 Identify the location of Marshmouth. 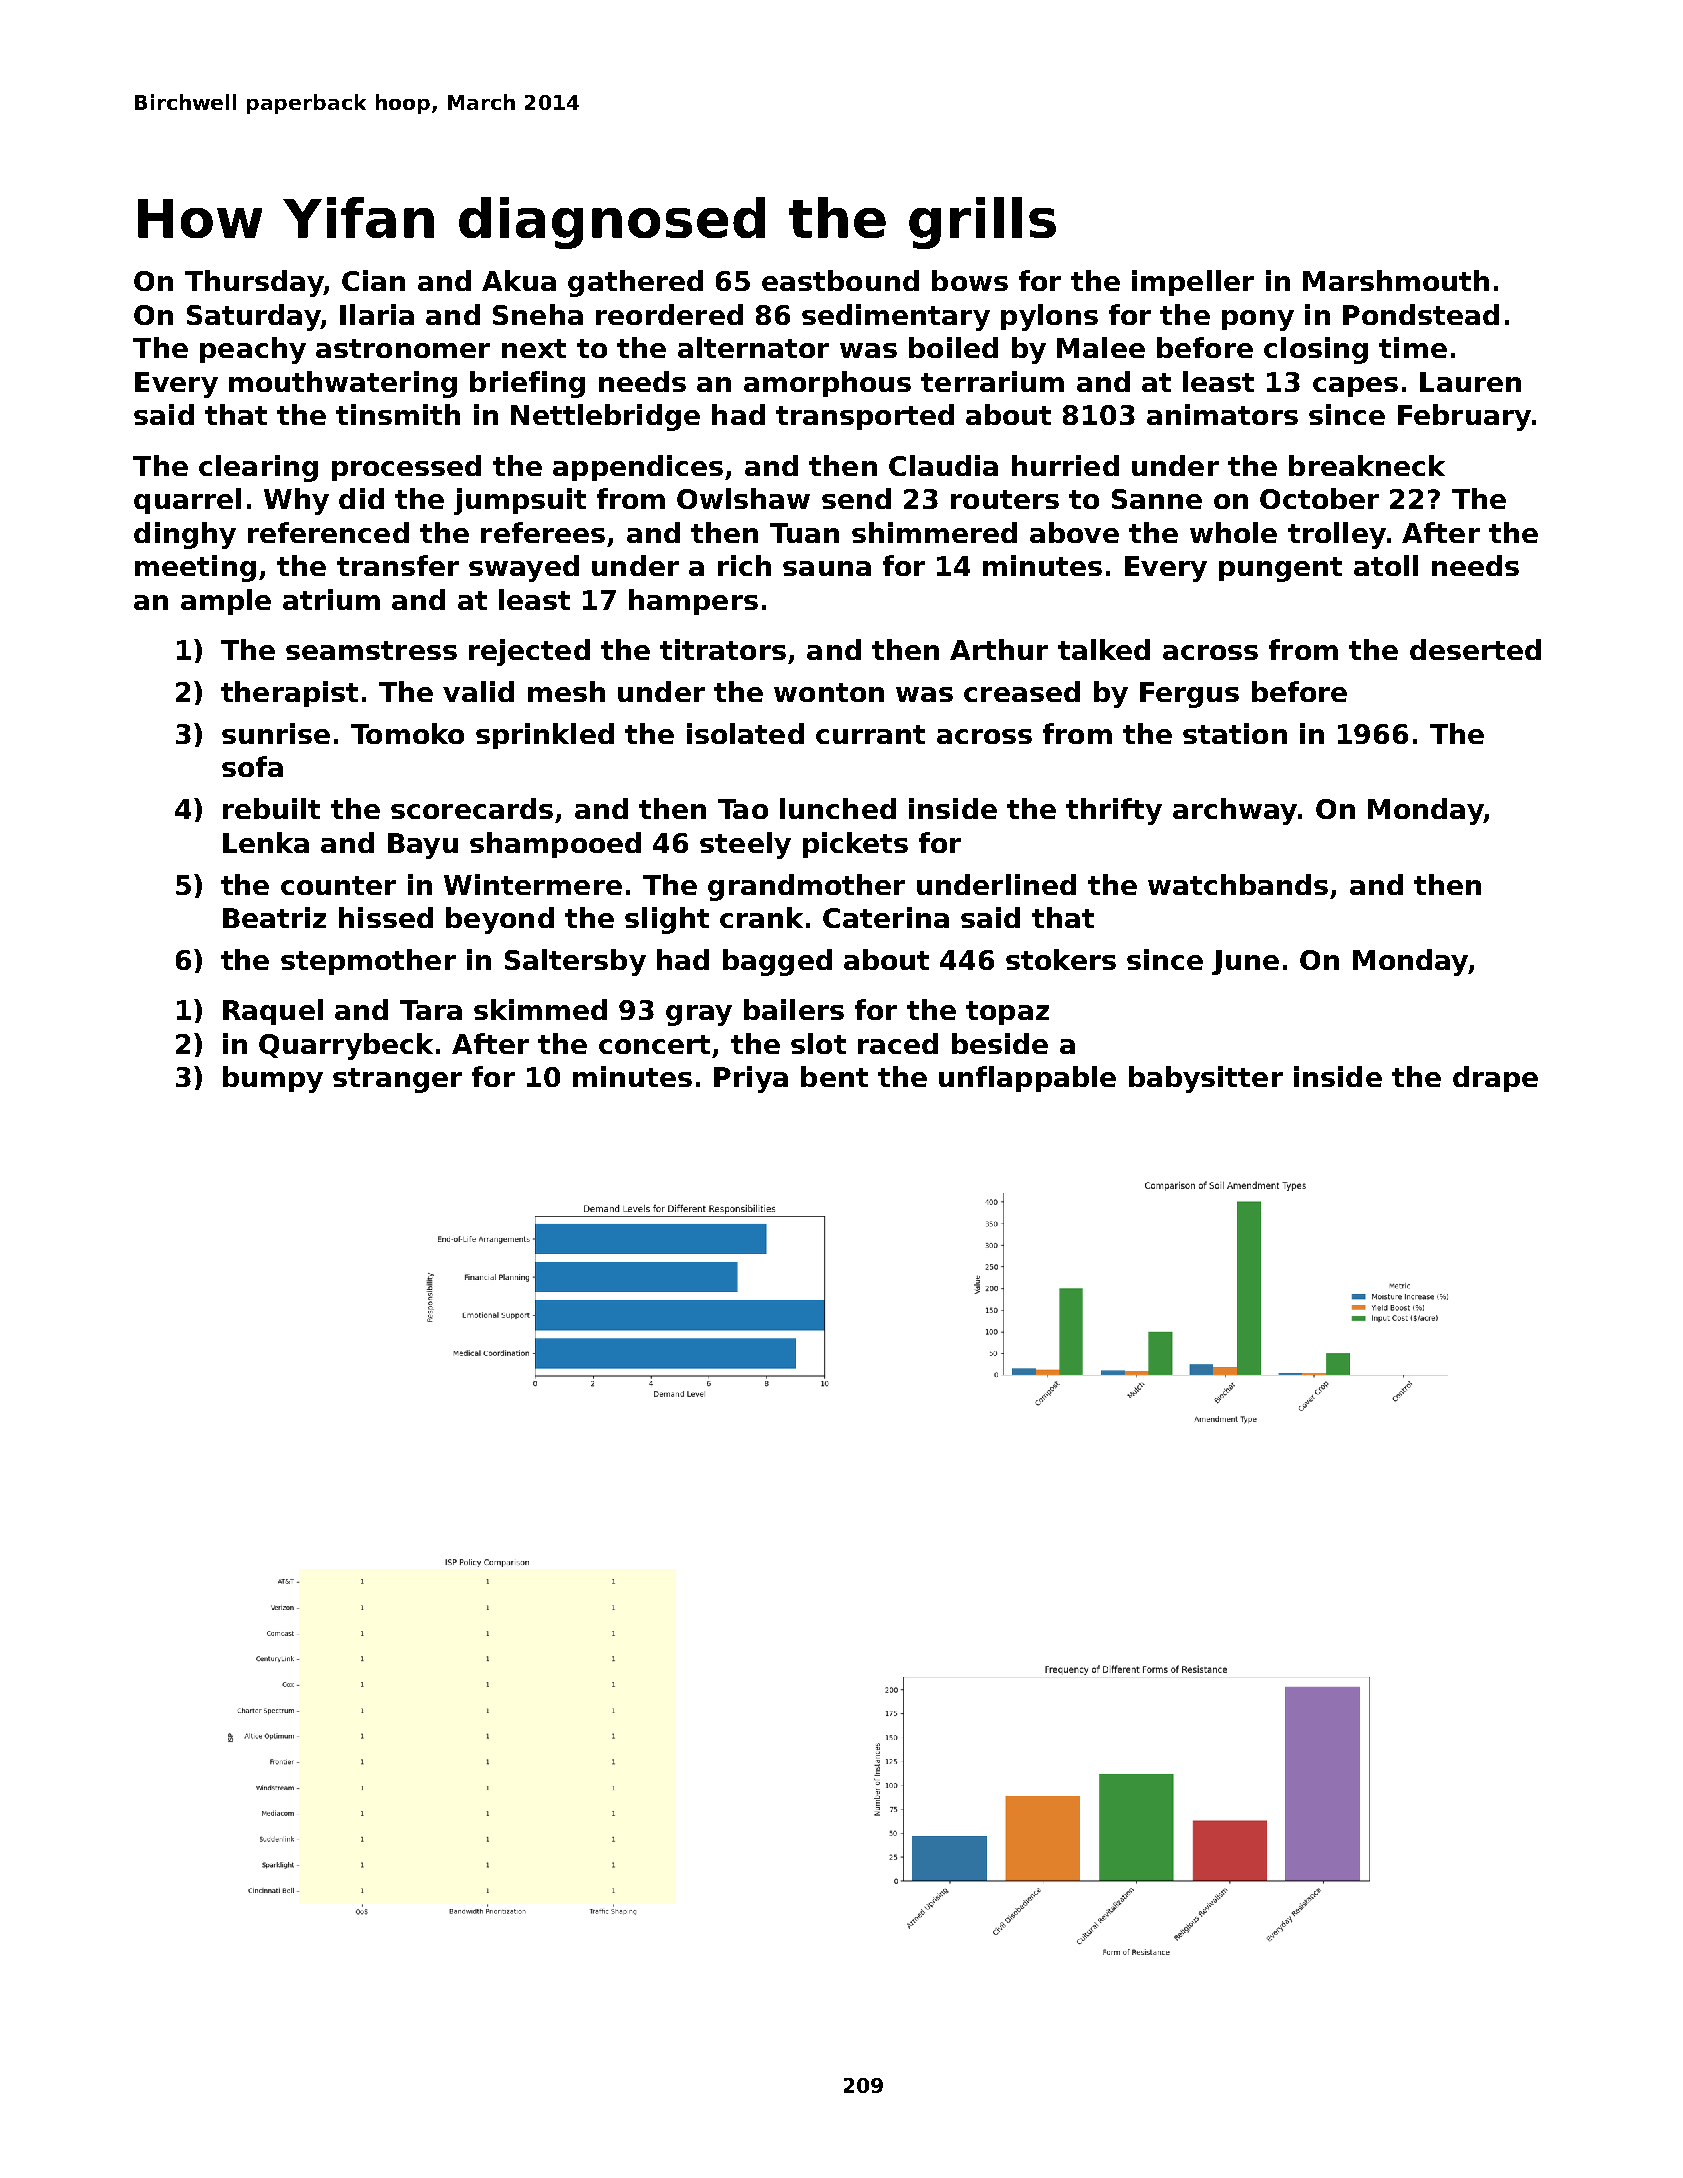
(1396, 280).
